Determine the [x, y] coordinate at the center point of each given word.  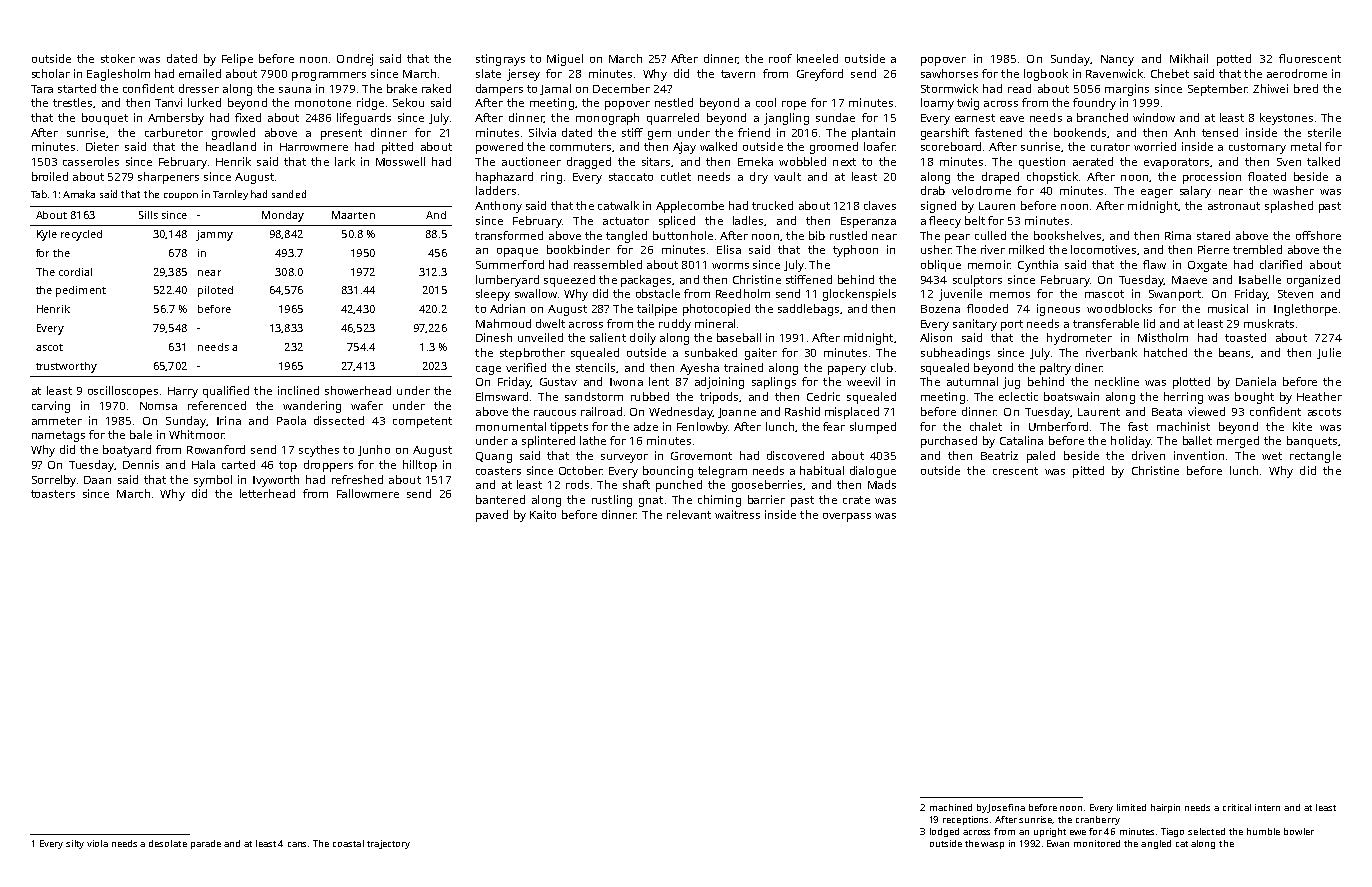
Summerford [510, 264]
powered [499, 148]
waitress [737, 514]
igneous [1058, 310]
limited [1131, 807]
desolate [168, 843]
